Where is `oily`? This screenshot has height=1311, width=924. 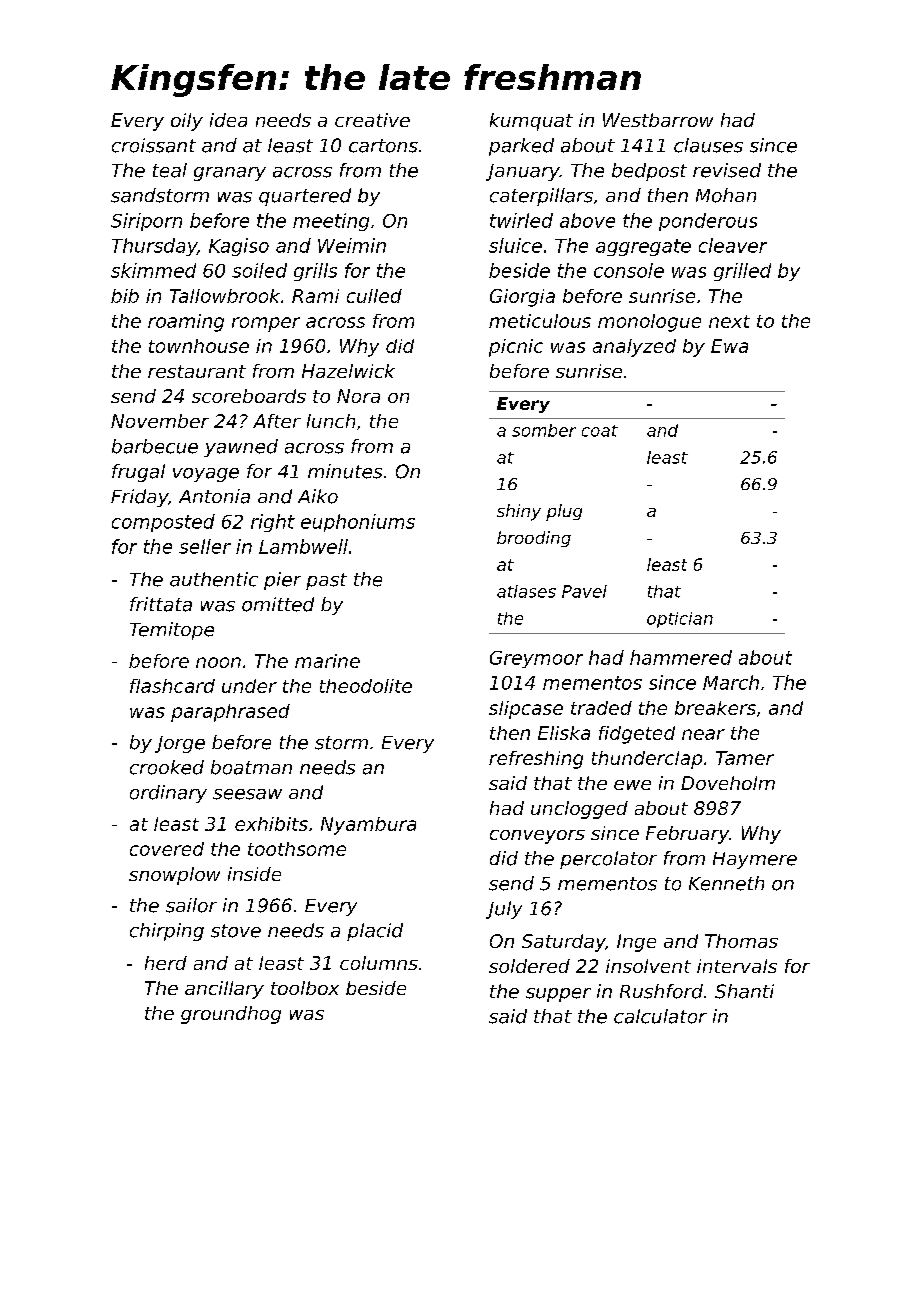
oily is located at coordinates (187, 122).
